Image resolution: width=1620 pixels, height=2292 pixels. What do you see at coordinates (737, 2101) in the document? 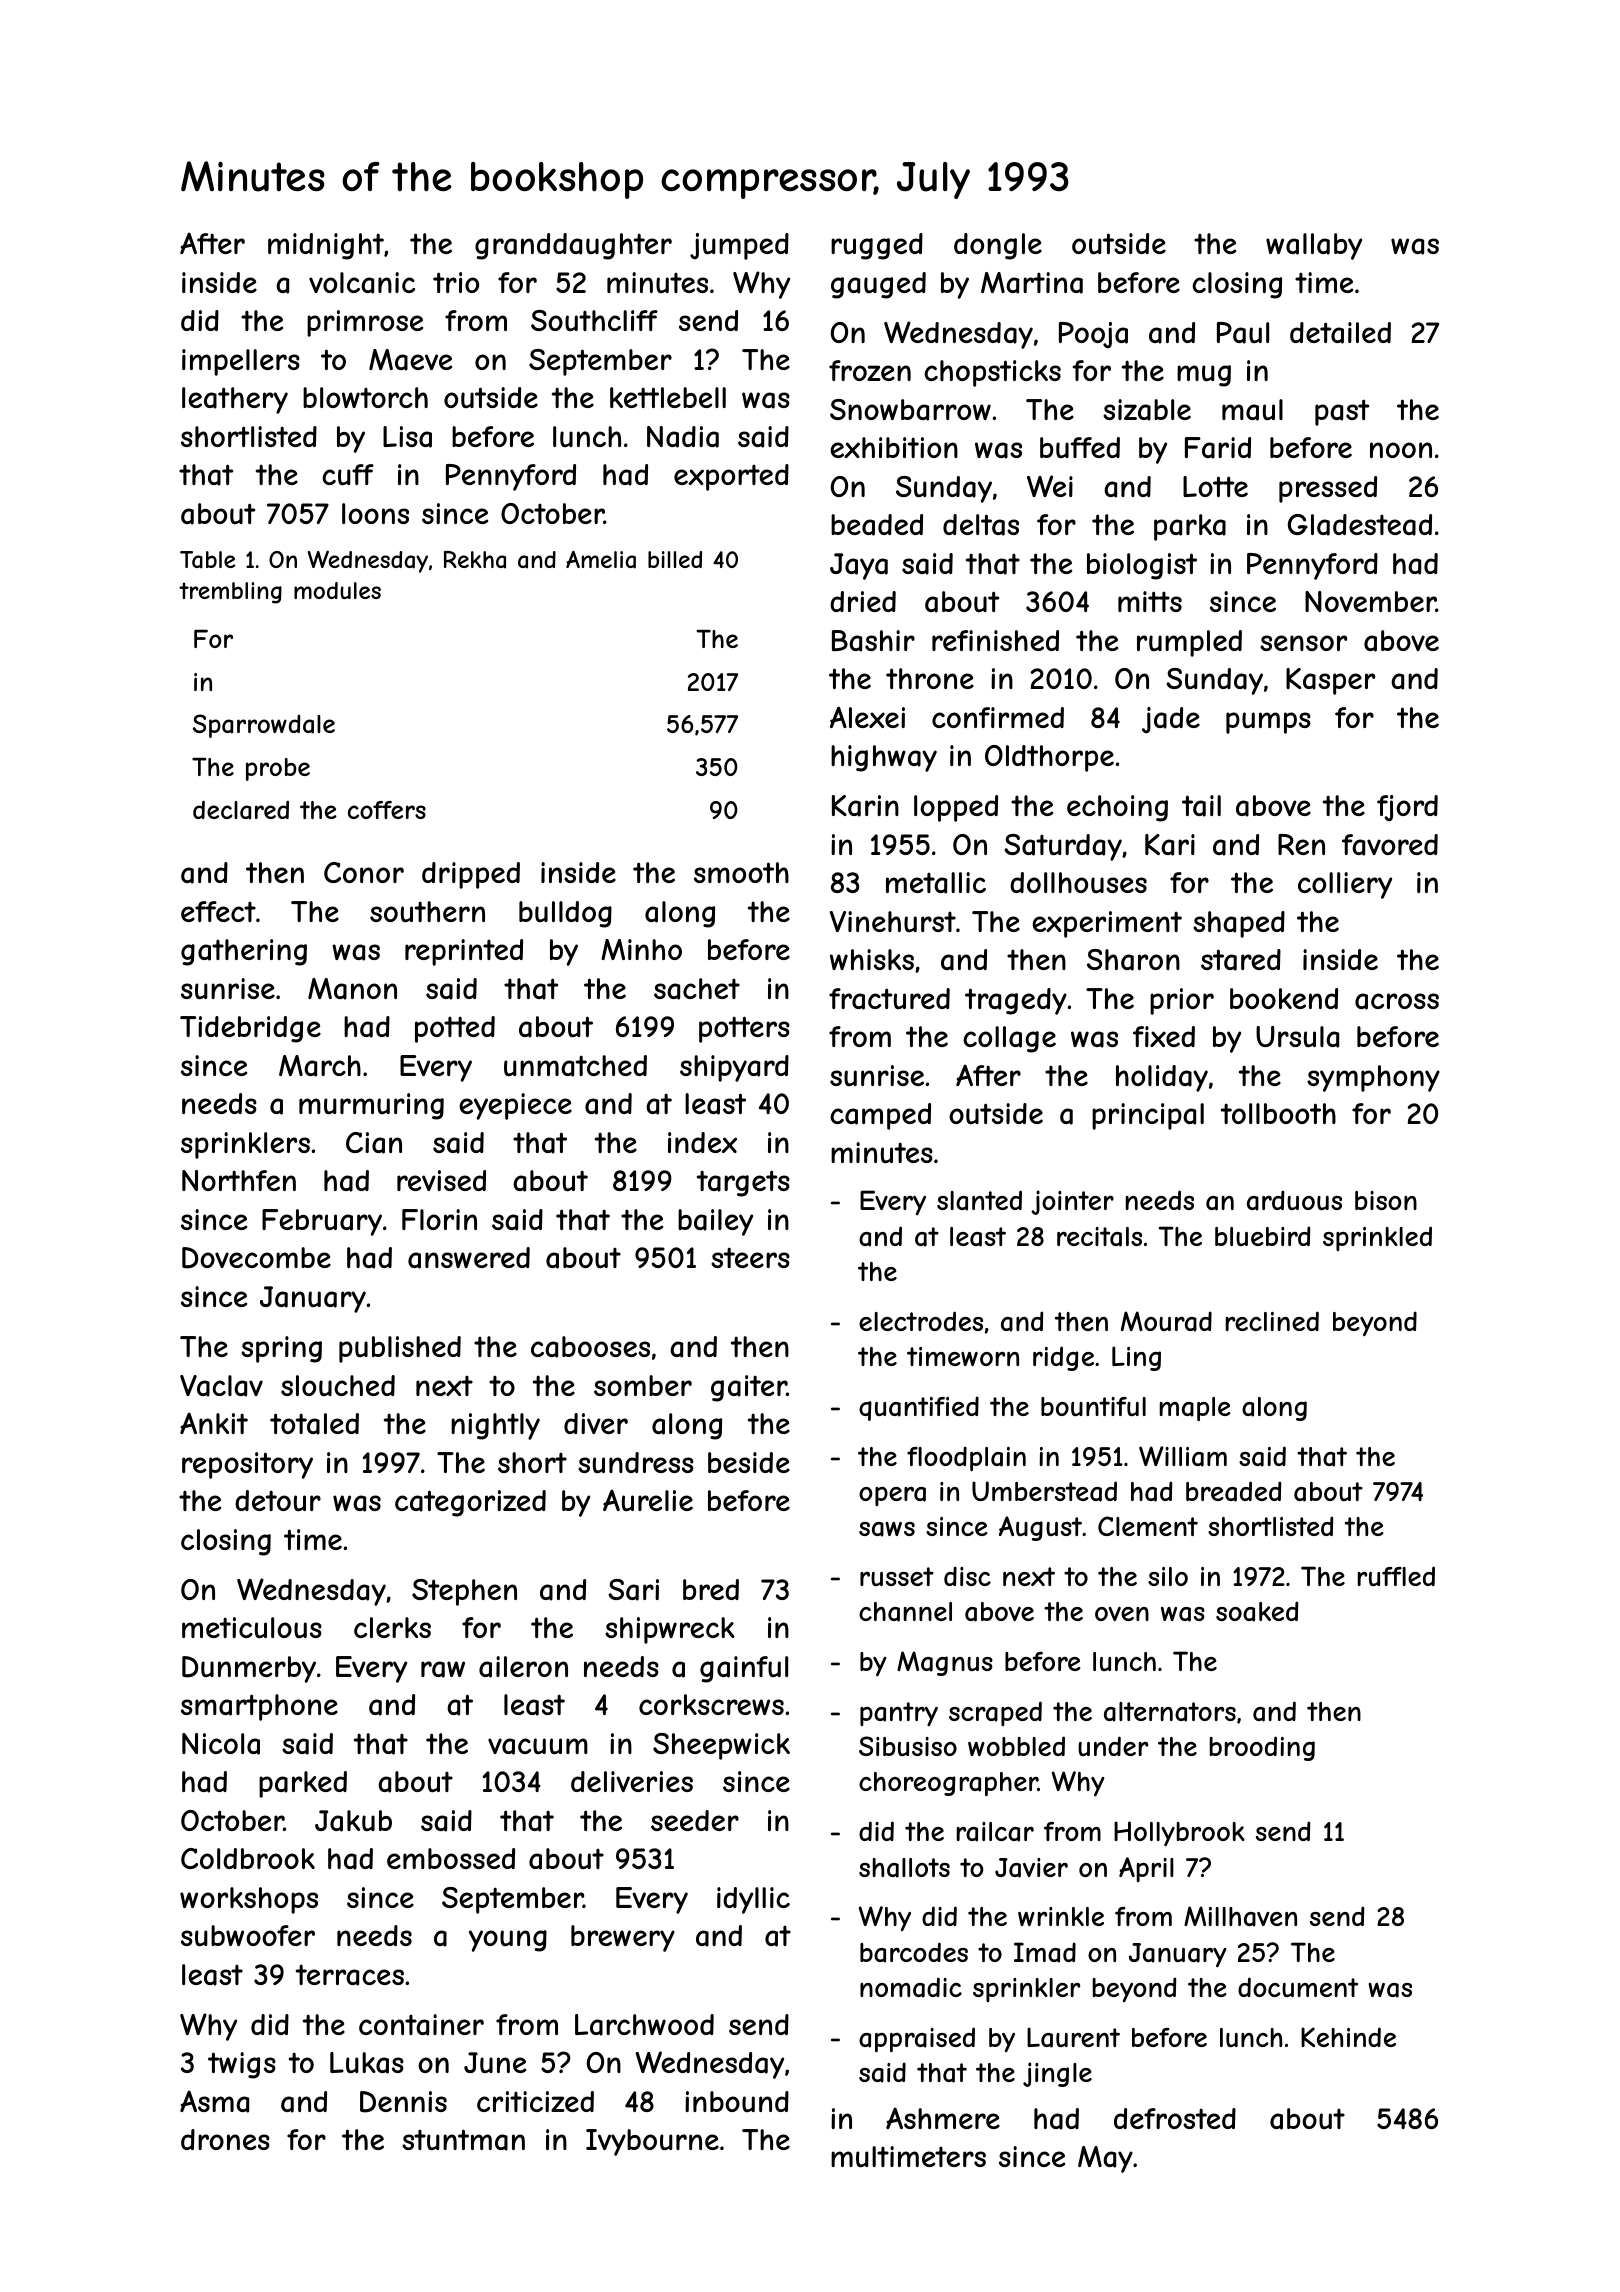
I see `inbound` at bounding box center [737, 2101].
